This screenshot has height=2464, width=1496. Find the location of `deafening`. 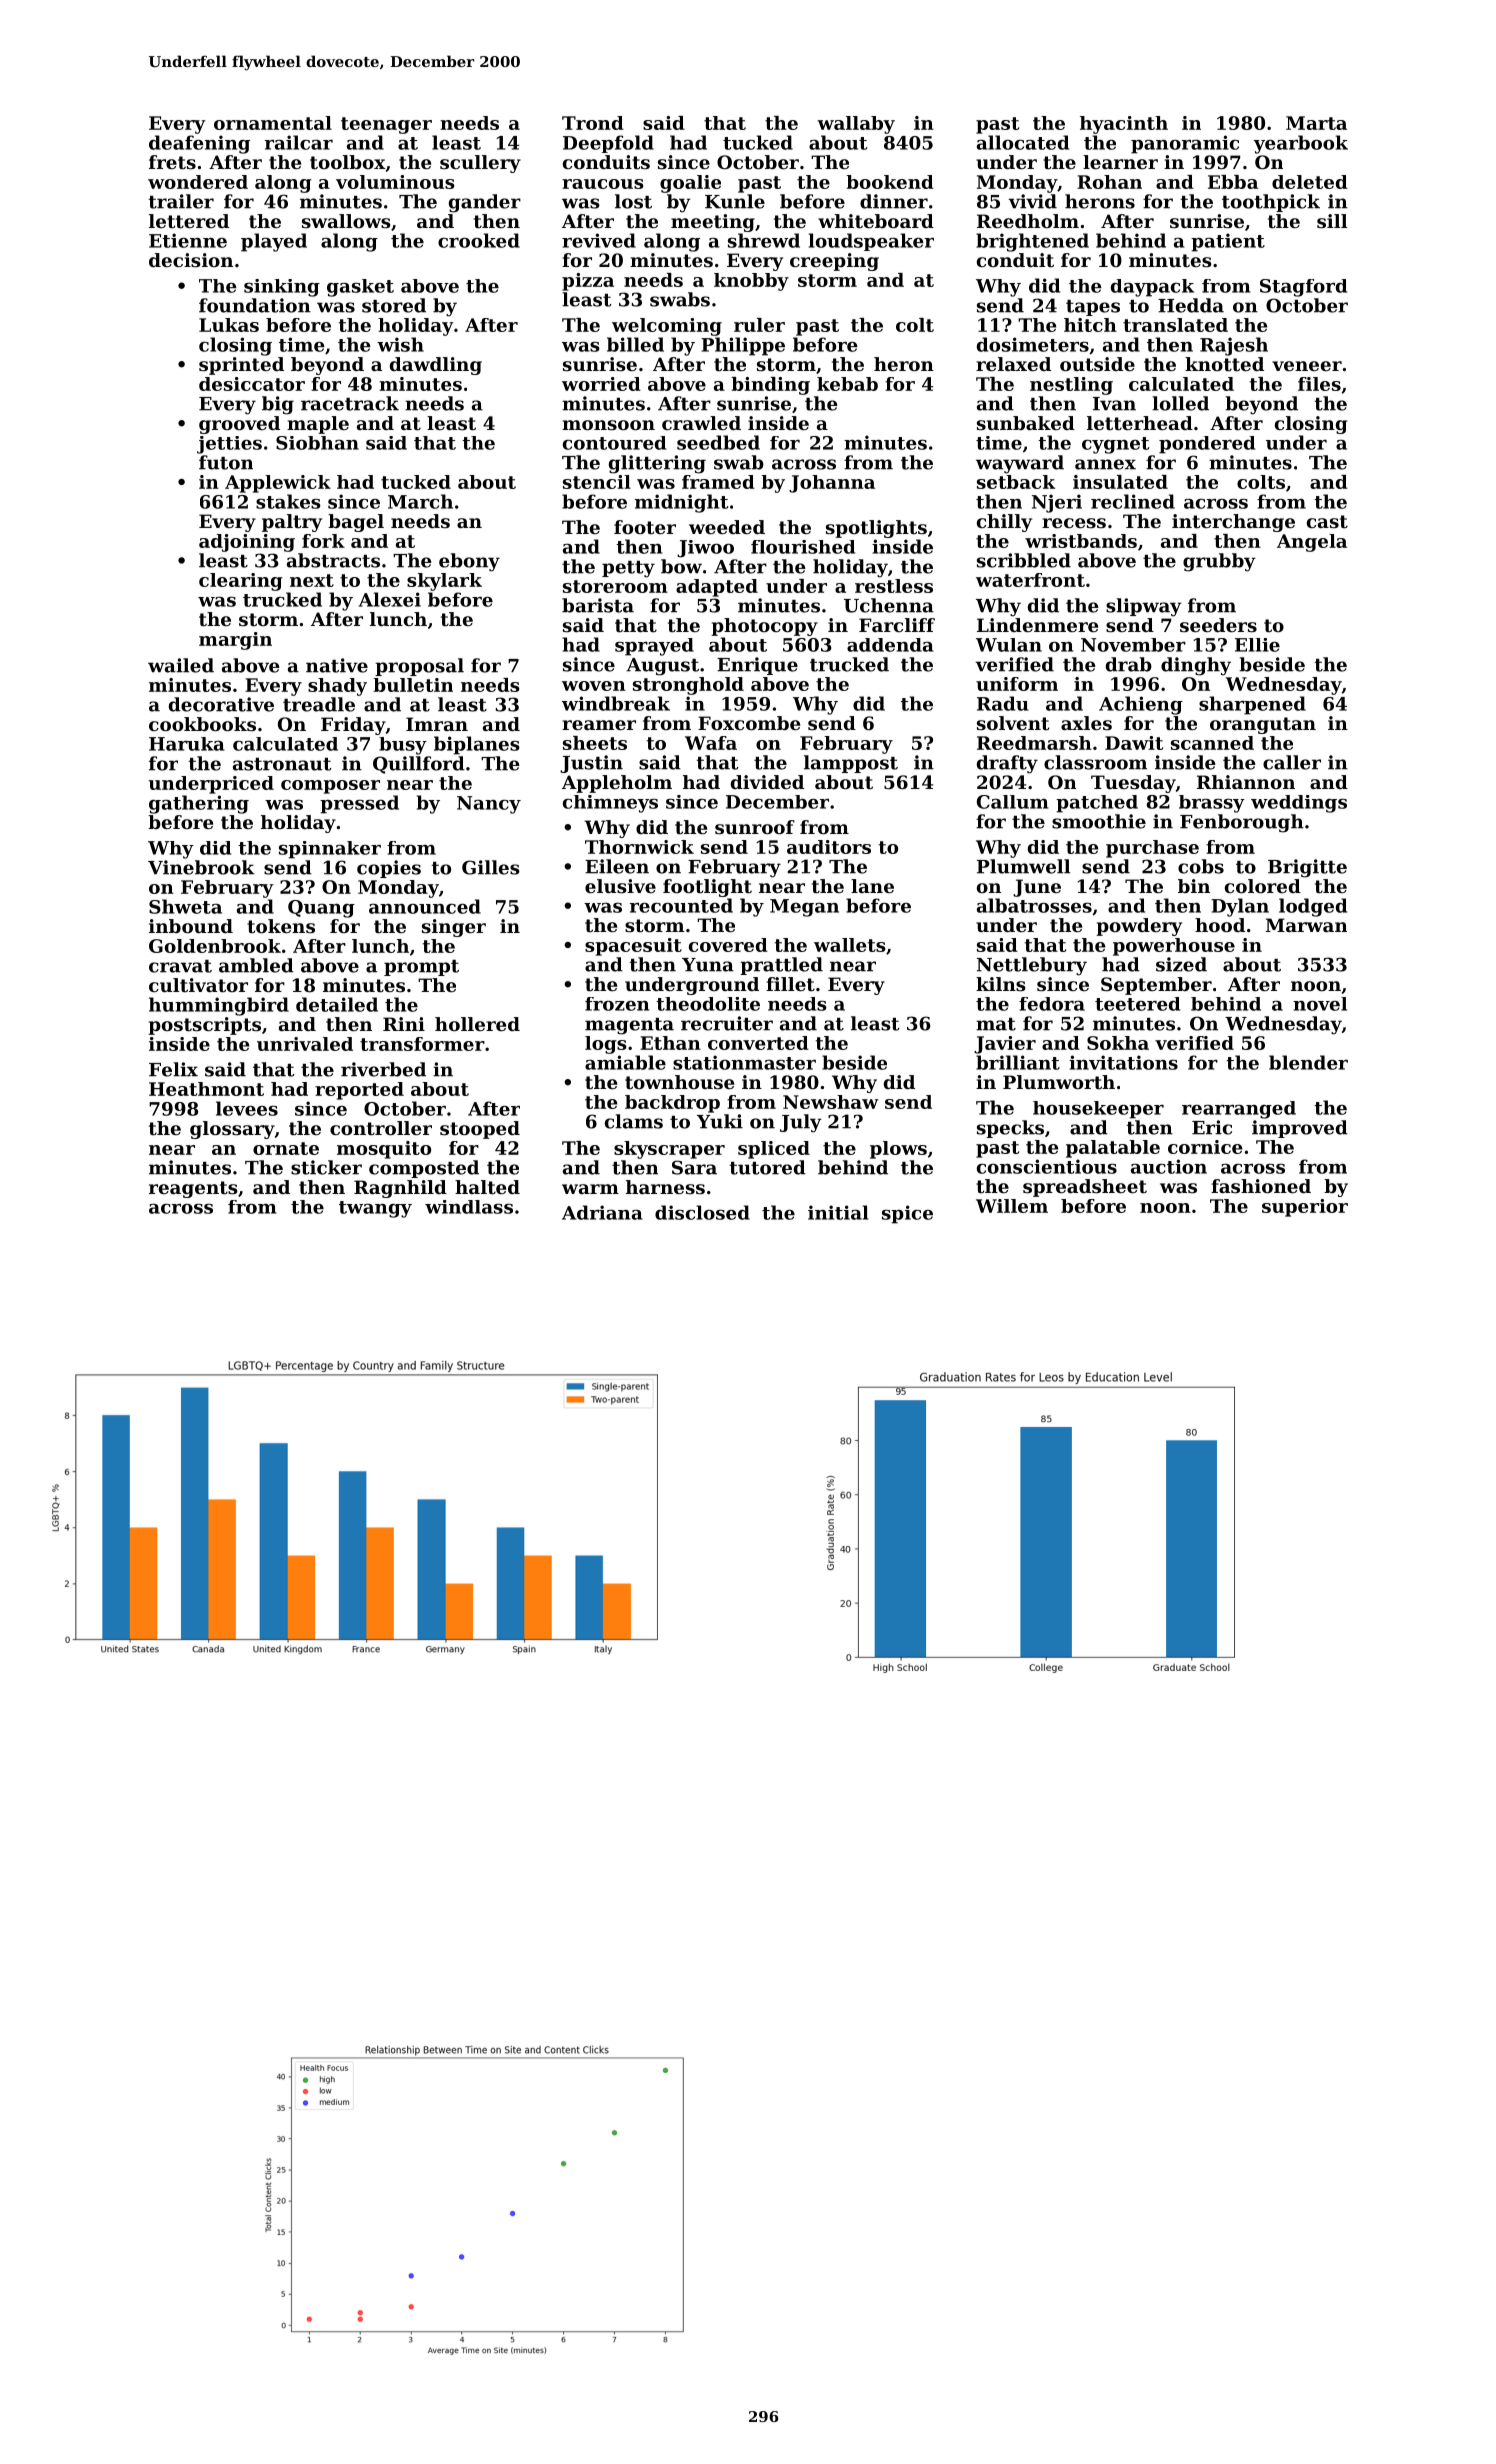

deafening is located at coordinates (199, 144).
